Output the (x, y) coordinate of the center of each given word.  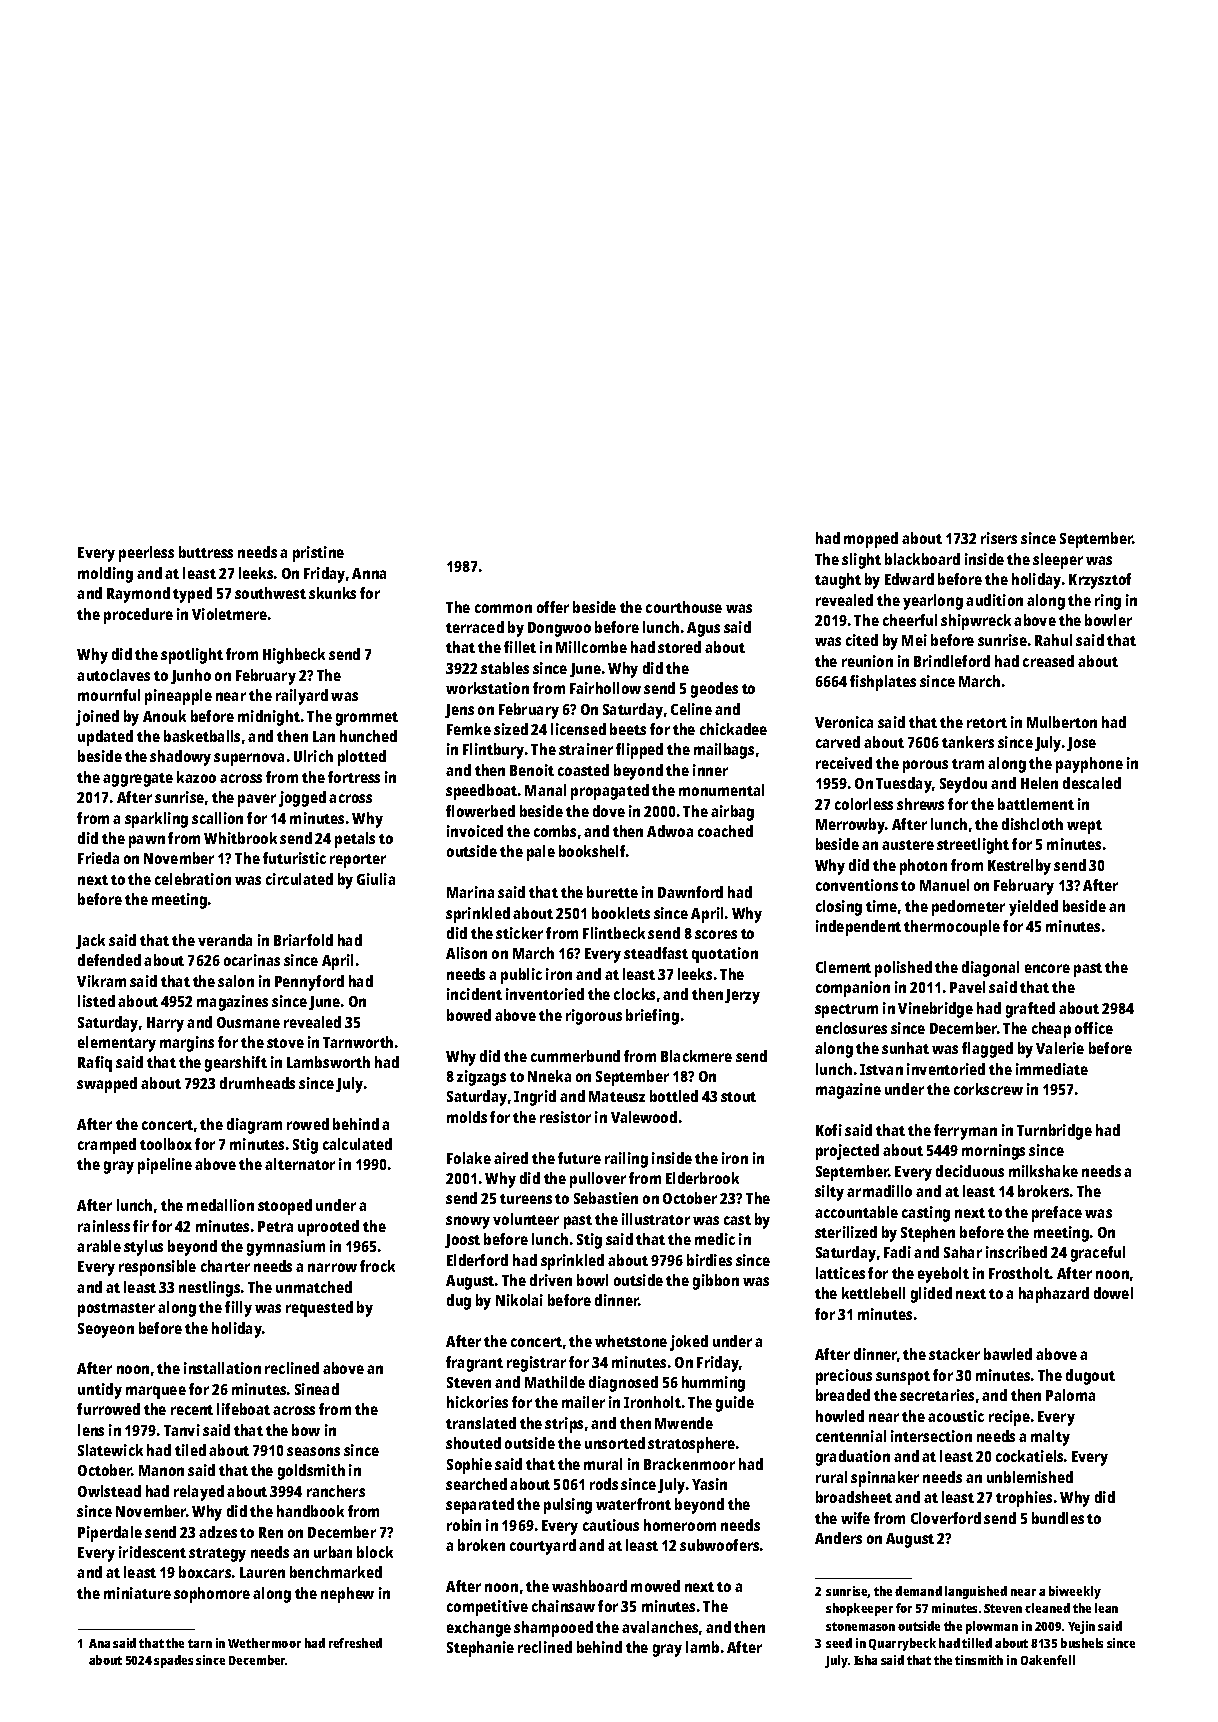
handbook (310, 1511)
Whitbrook (240, 838)
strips (564, 1425)
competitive (487, 1608)
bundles (1058, 1518)
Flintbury (493, 751)
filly (238, 1309)
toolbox (166, 1144)
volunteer (526, 1219)
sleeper (1058, 561)
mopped (871, 540)
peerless (146, 554)
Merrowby (851, 826)
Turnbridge (1054, 1132)
